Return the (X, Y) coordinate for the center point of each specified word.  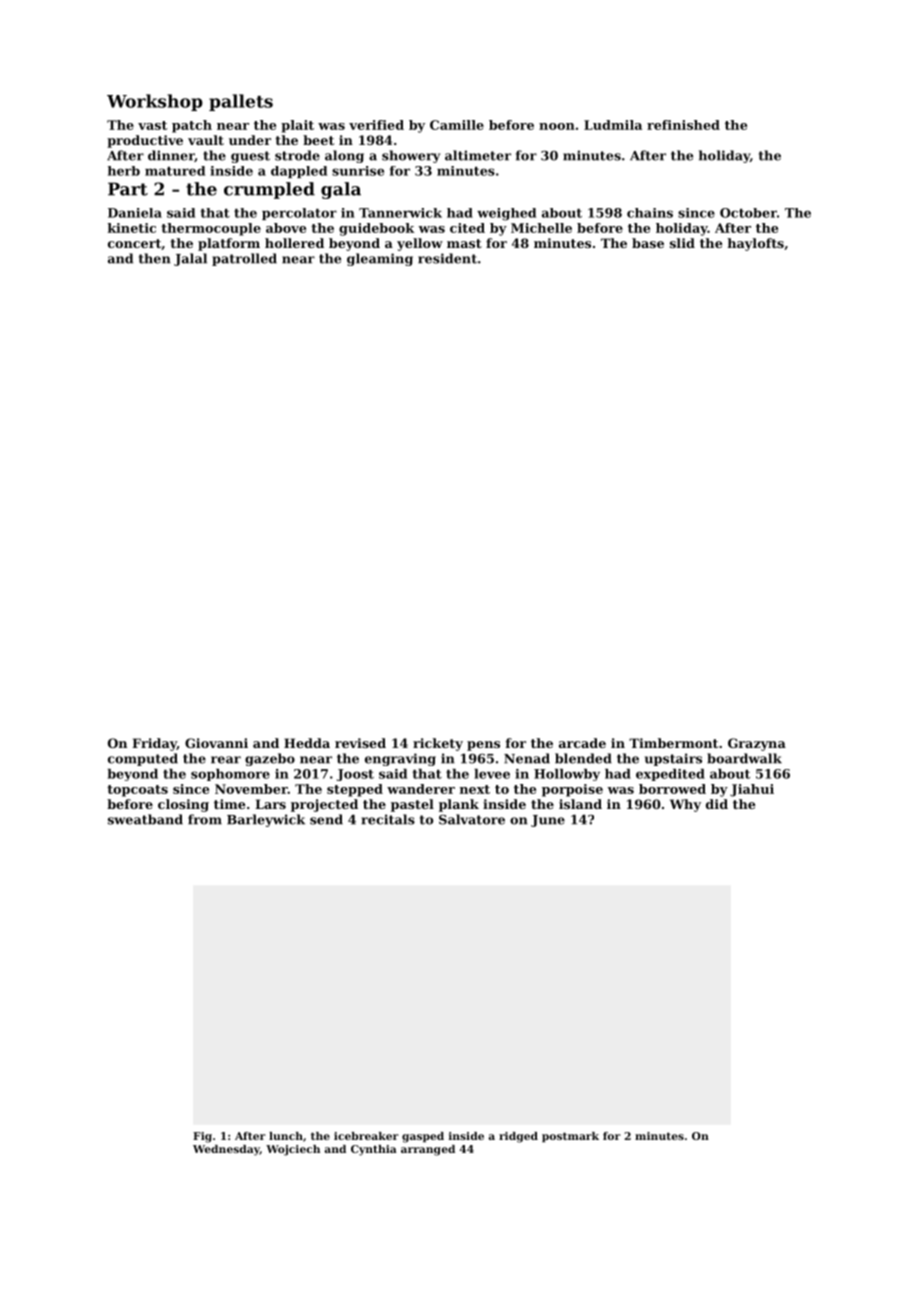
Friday (154, 744)
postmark (570, 1137)
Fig (202, 1137)
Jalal (190, 259)
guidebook (377, 229)
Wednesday (226, 1150)
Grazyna (757, 744)
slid (682, 243)
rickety (438, 744)
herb (124, 171)
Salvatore (472, 819)
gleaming (380, 259)
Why (685, 805)
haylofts (755, 244)
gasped (423, 1137)
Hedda (307, 743)
